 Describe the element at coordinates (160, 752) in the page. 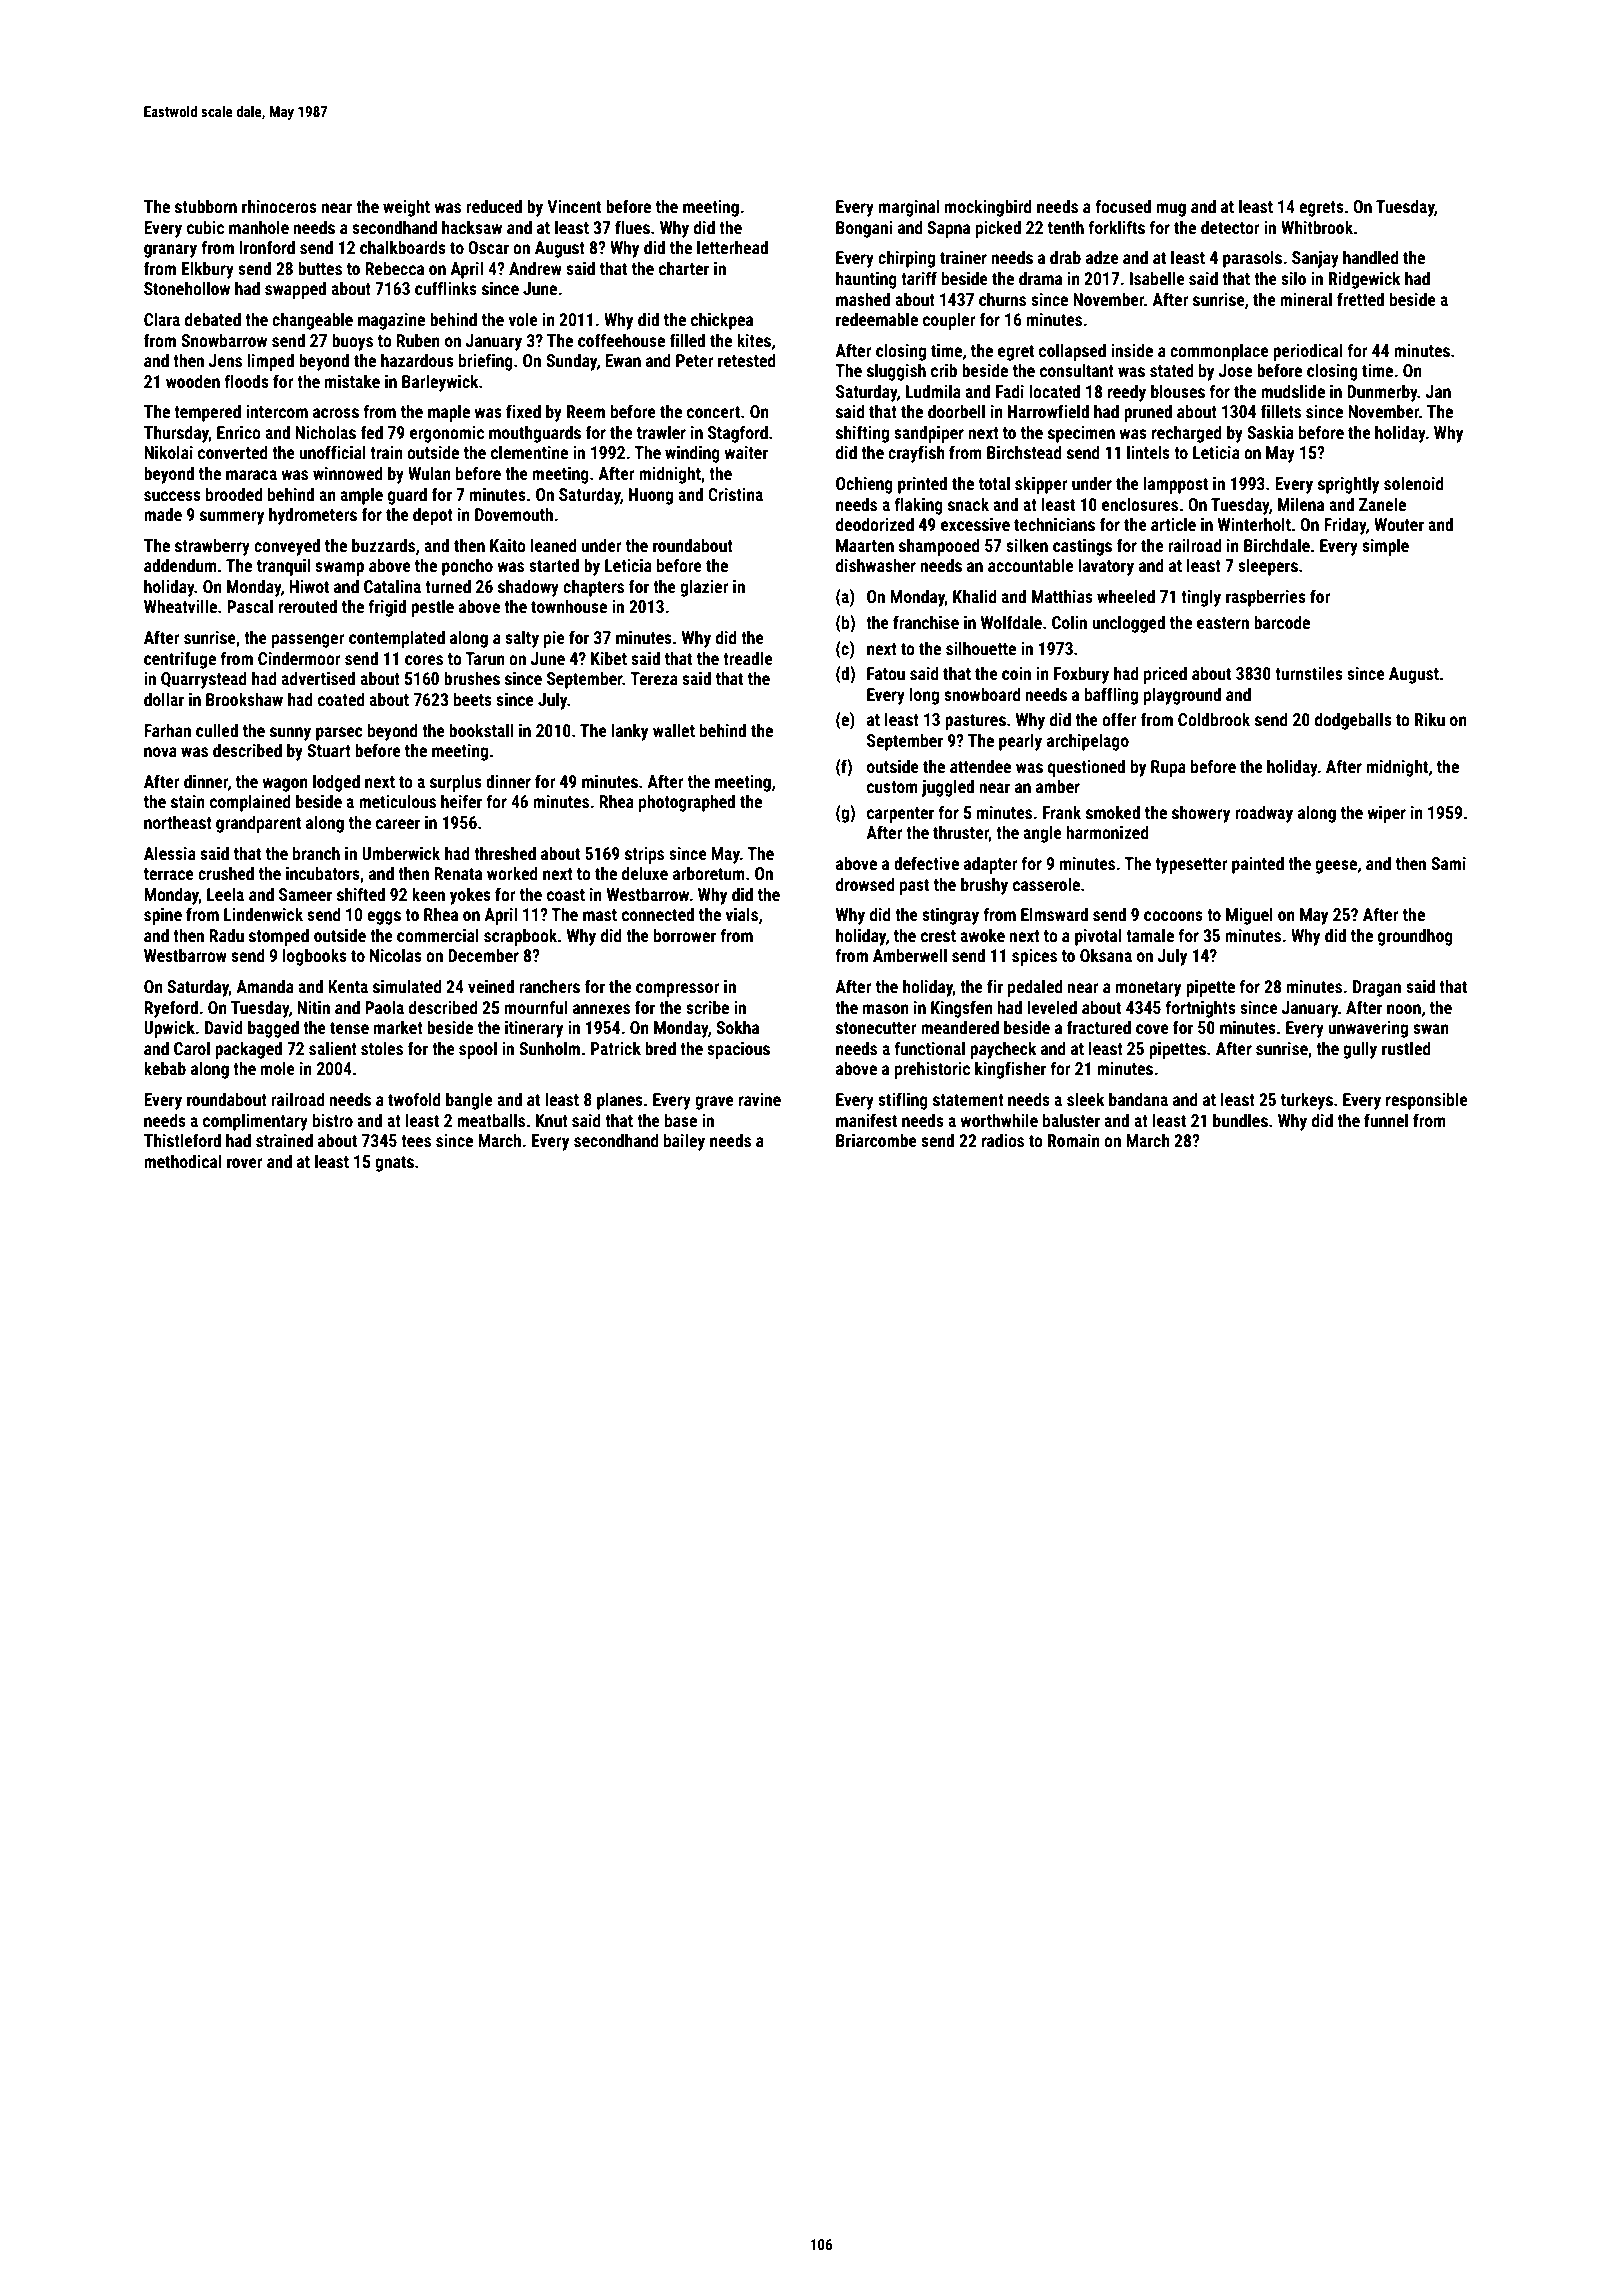

I see `nova` at that location.
